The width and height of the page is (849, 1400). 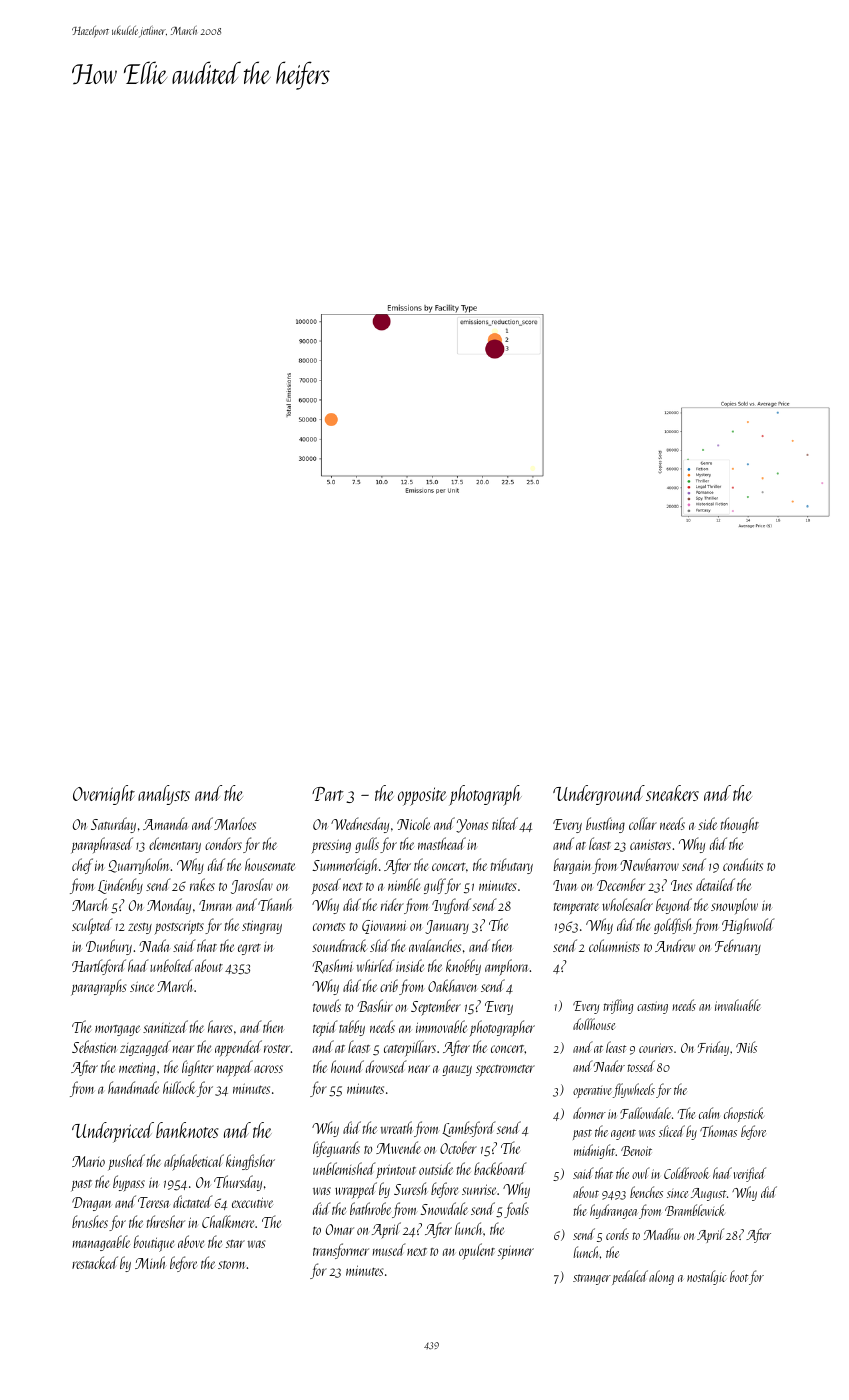 I want to click on Overnight, so click(x=104, y=795).
